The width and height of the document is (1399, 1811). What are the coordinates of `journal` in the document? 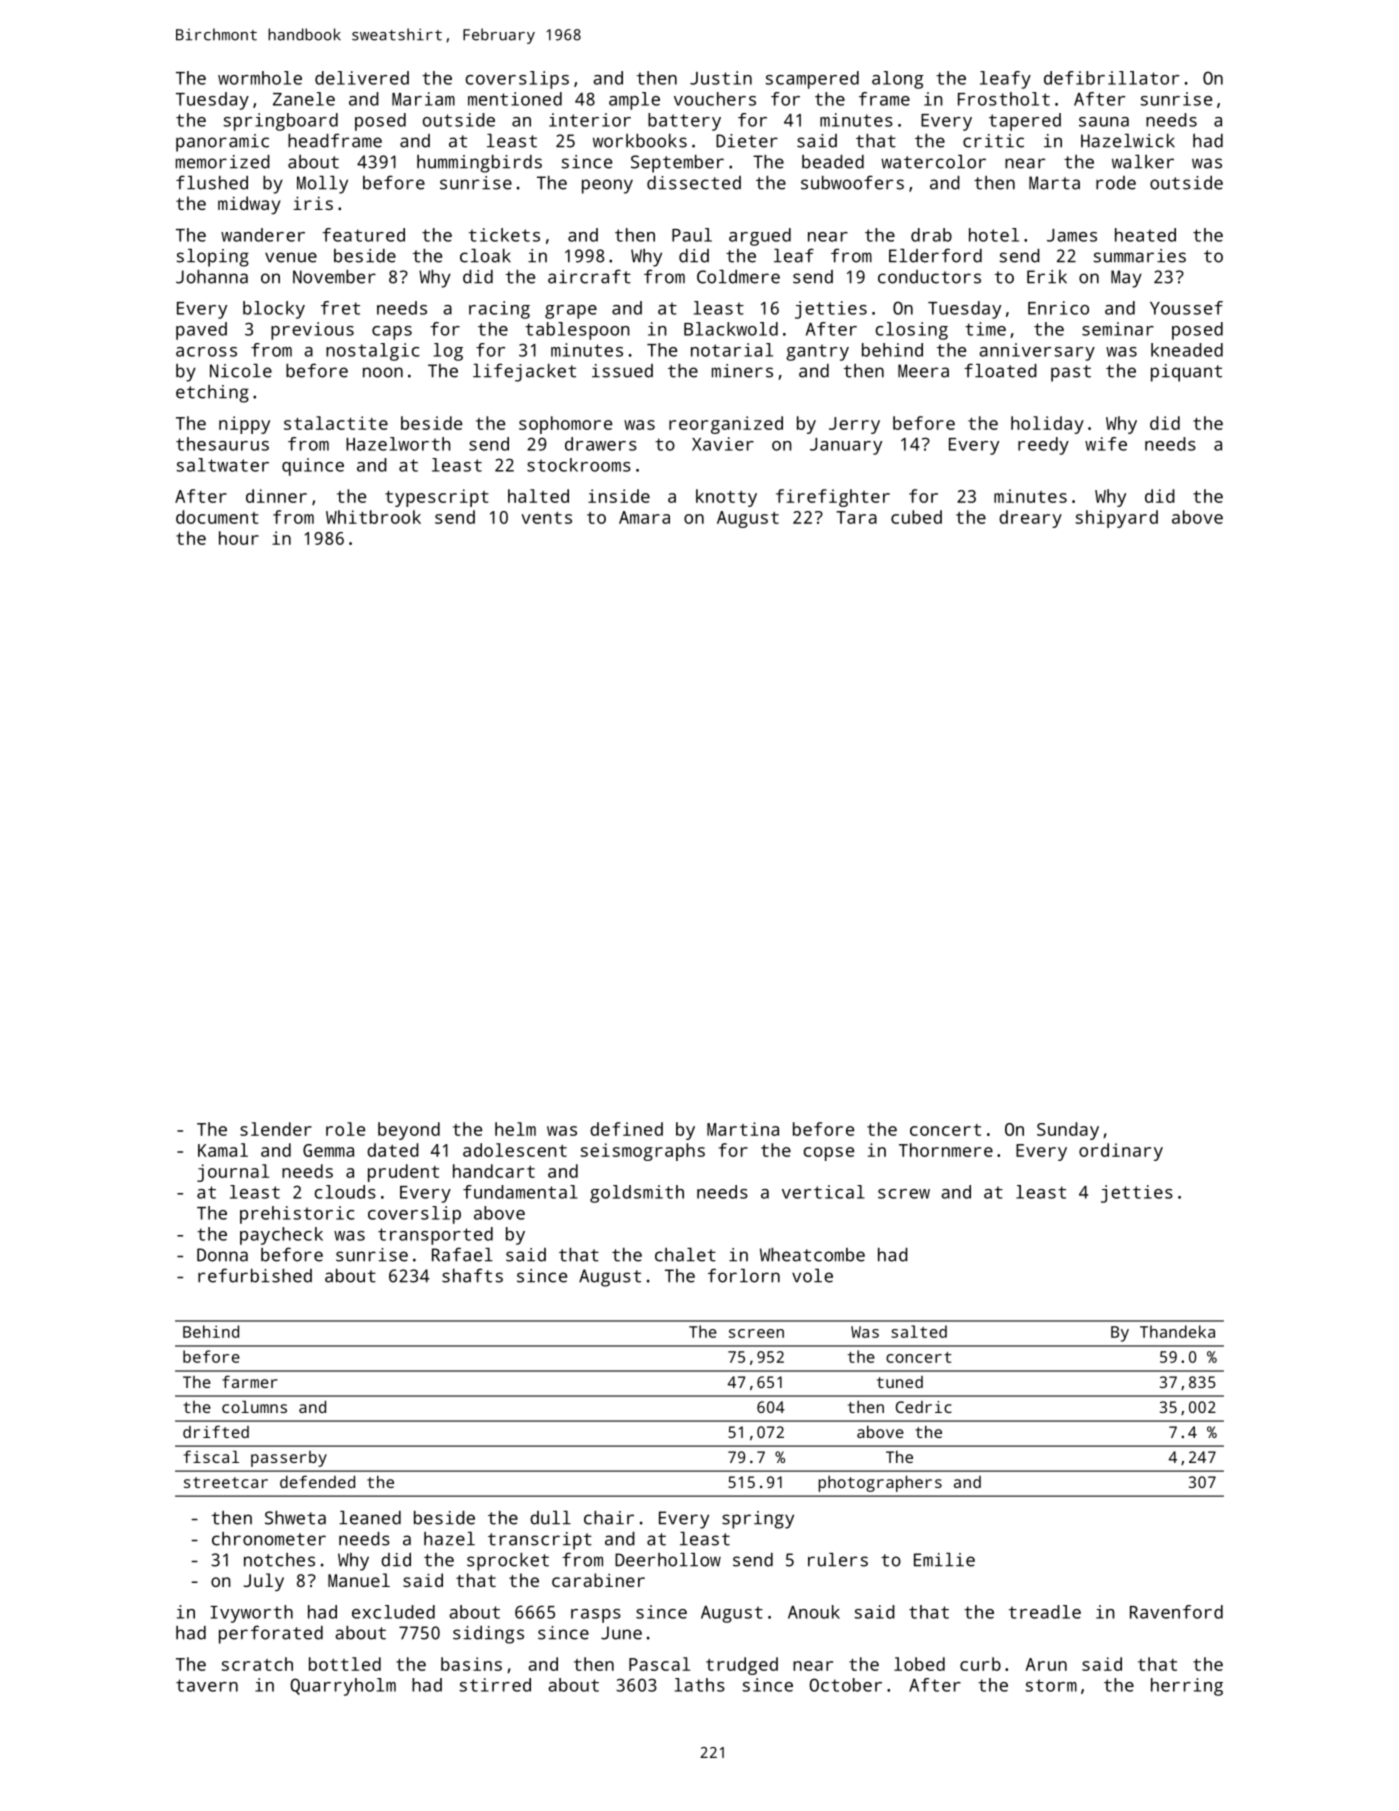 It's located at (233, 1173).
